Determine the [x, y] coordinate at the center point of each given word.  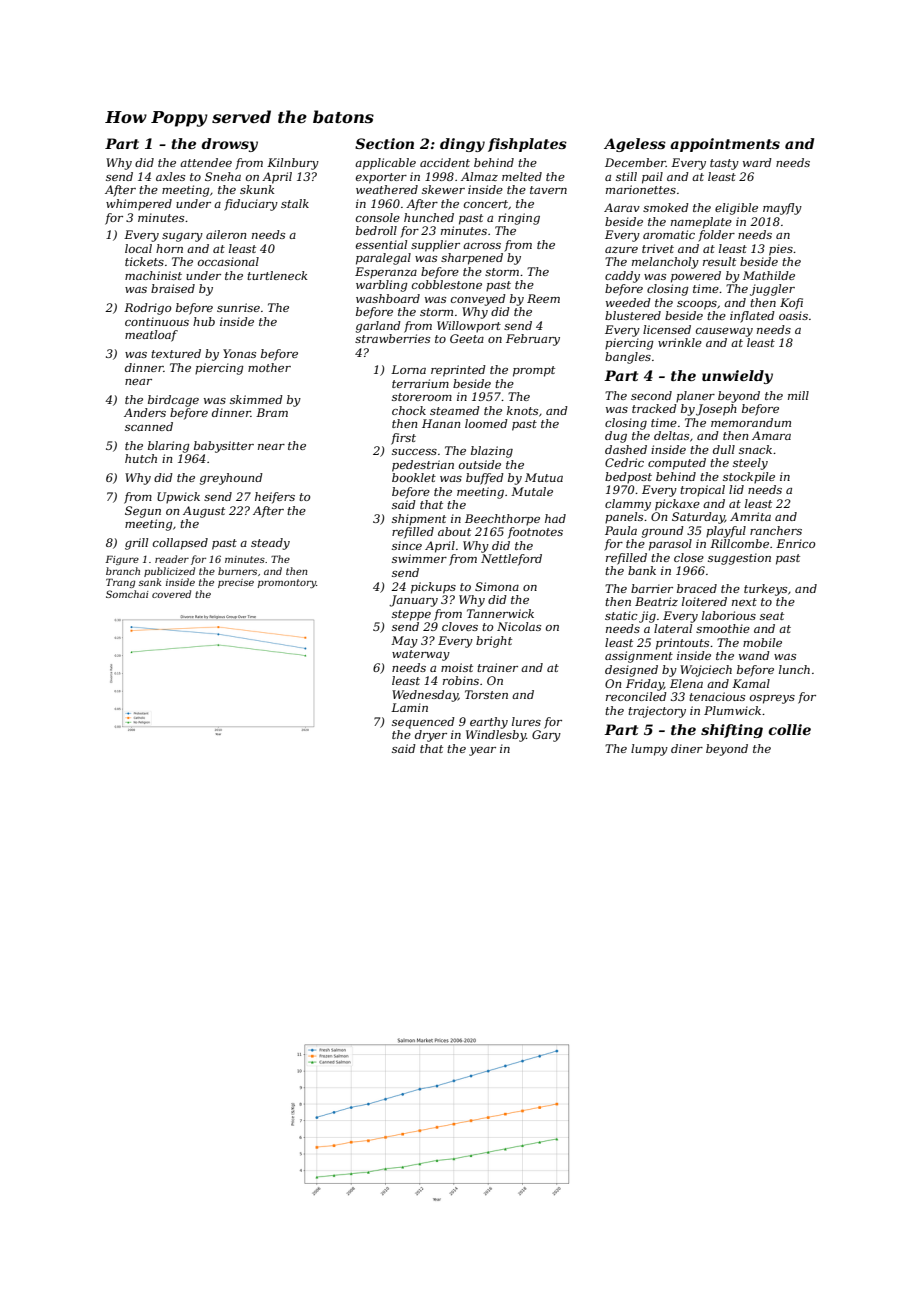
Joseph [716, 410]
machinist [153, 275]
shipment [419, 520]
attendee [206, 162]
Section [384, 143]
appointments [725, 145]
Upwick [178, 498]
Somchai [127, 594]
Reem [543, 298]
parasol [670, 545]
